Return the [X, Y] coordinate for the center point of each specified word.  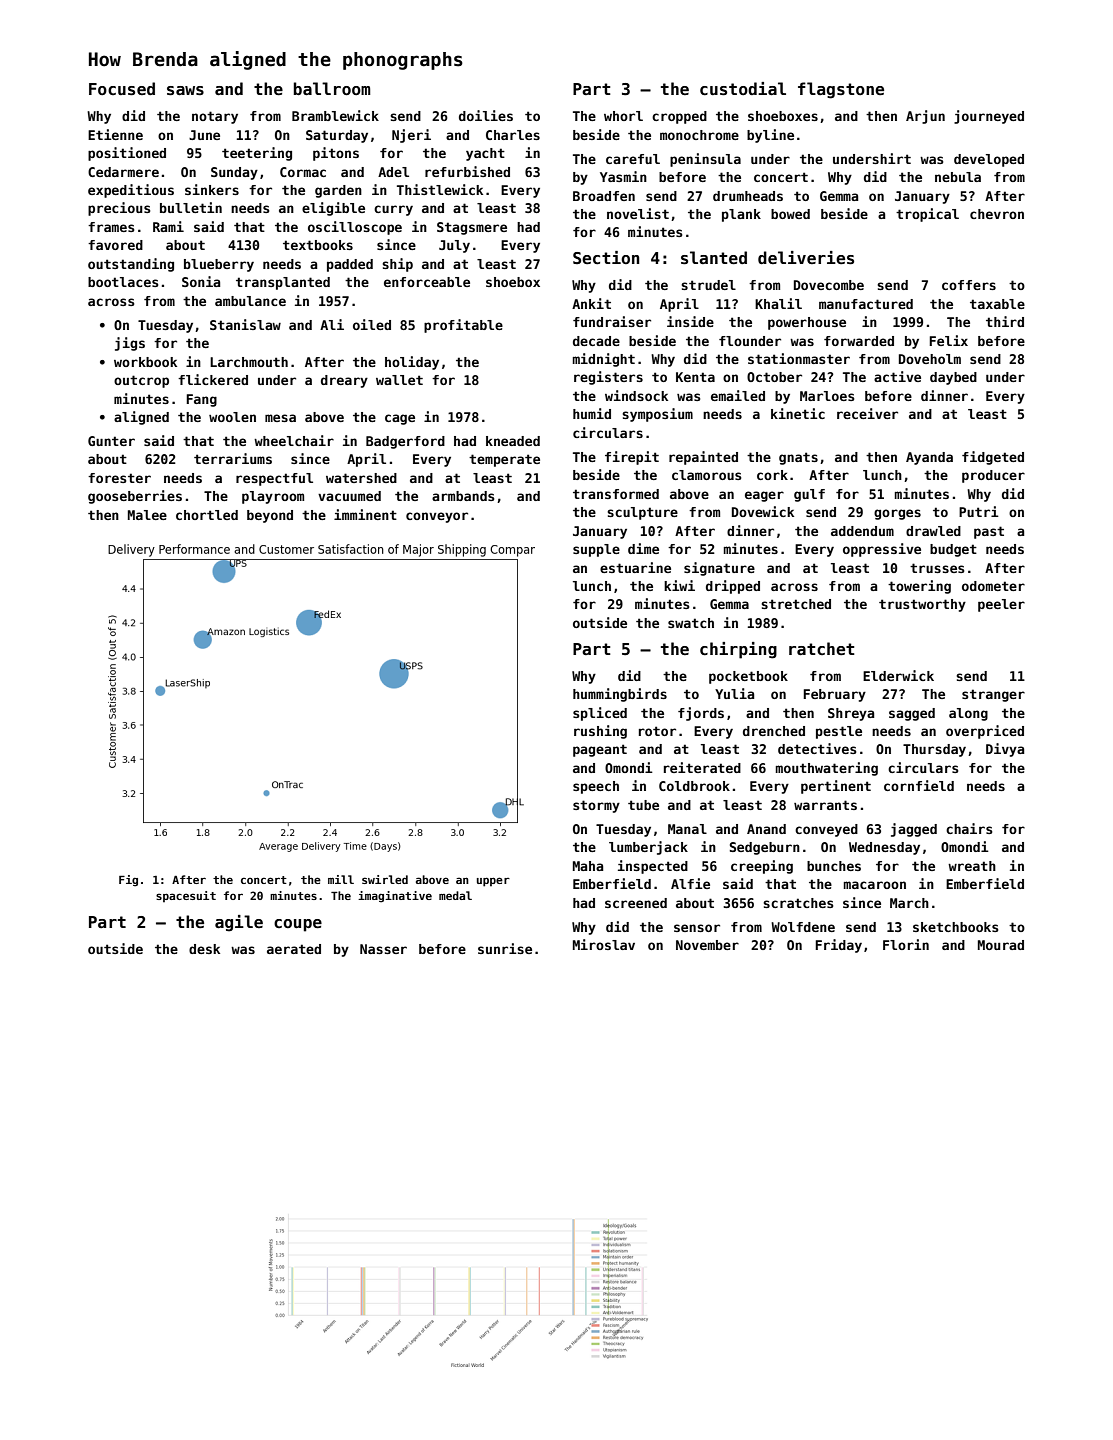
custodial [743, 89]
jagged [914, 830]
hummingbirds [620, 695]
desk [204, 949]
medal [455, 895]
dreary [344, 381]
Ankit [591, 303]
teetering [257, 154]
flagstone [841, 90]
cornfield [919, 785]
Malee [147, 515]
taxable [997, 304]
